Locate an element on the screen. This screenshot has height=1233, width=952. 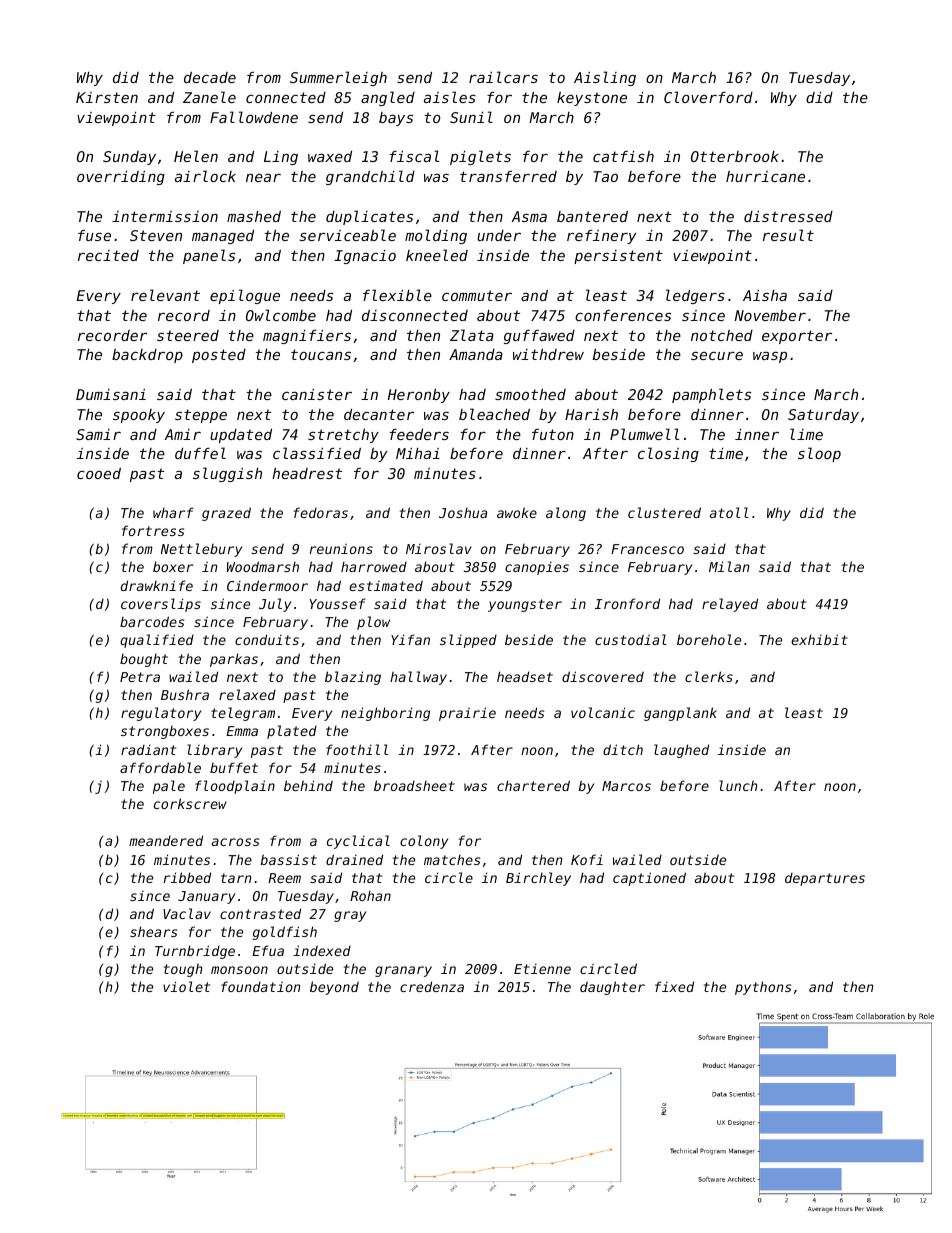
gangplank is located at coordinates (680, 714).
